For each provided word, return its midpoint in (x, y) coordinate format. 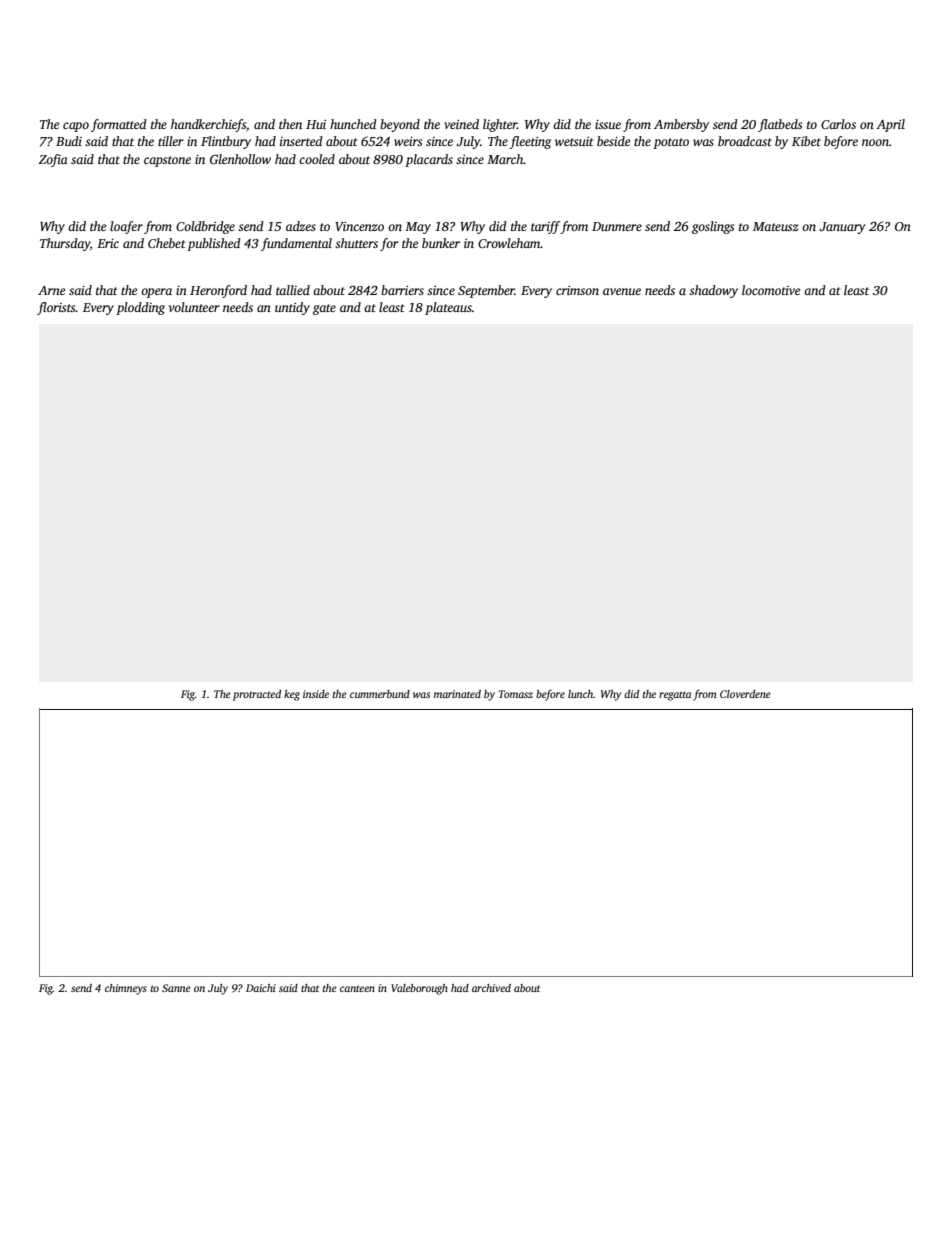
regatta (675, 696)
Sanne (176, 988)
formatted (119, 125)
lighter (500, 125)
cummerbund (380, 694)
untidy (292, 308)
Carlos (838, 124)
